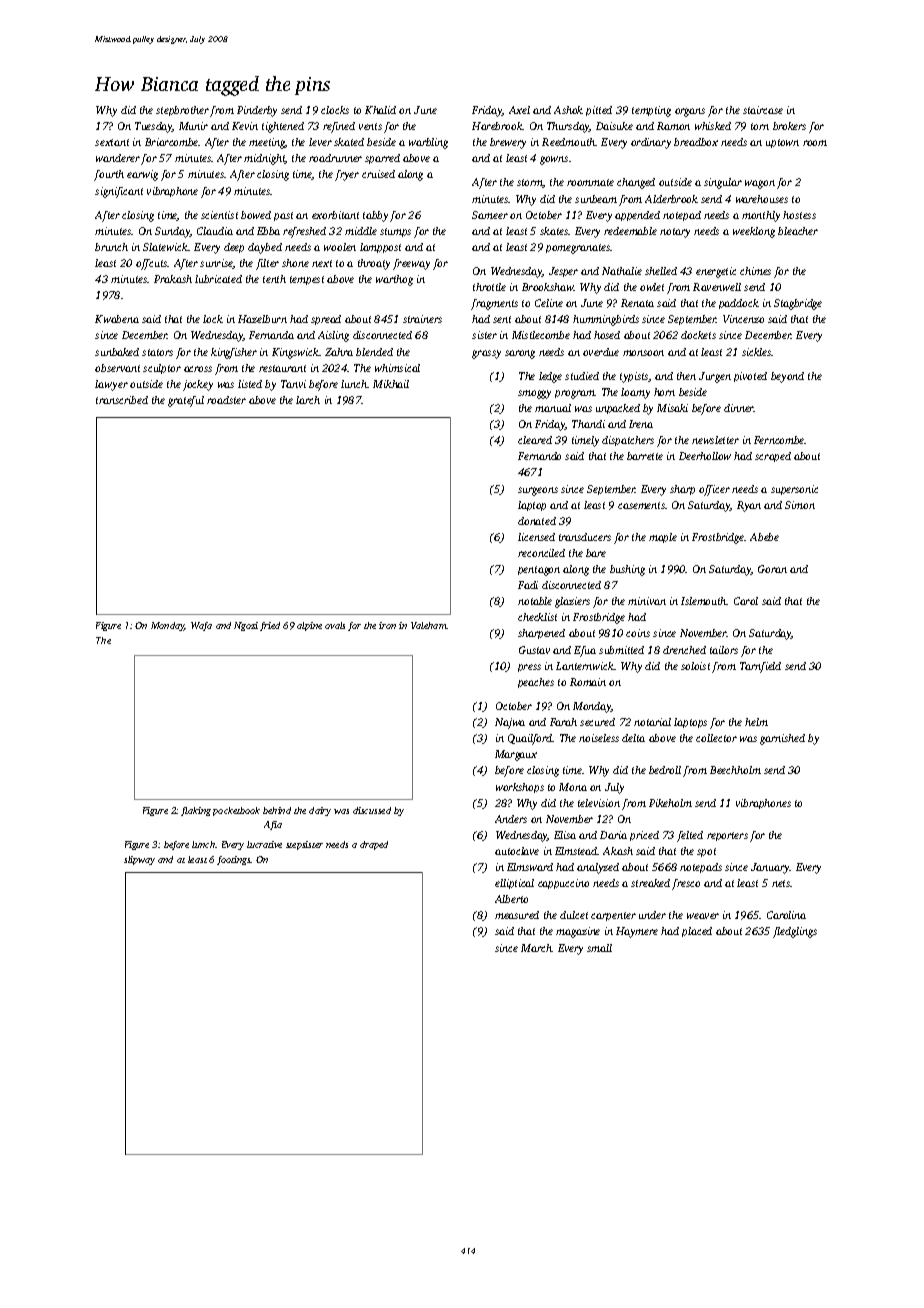 Image resolution: width=924 pixels, height=1308 pixels. I want to click on transcribed, so click(122, 400).
